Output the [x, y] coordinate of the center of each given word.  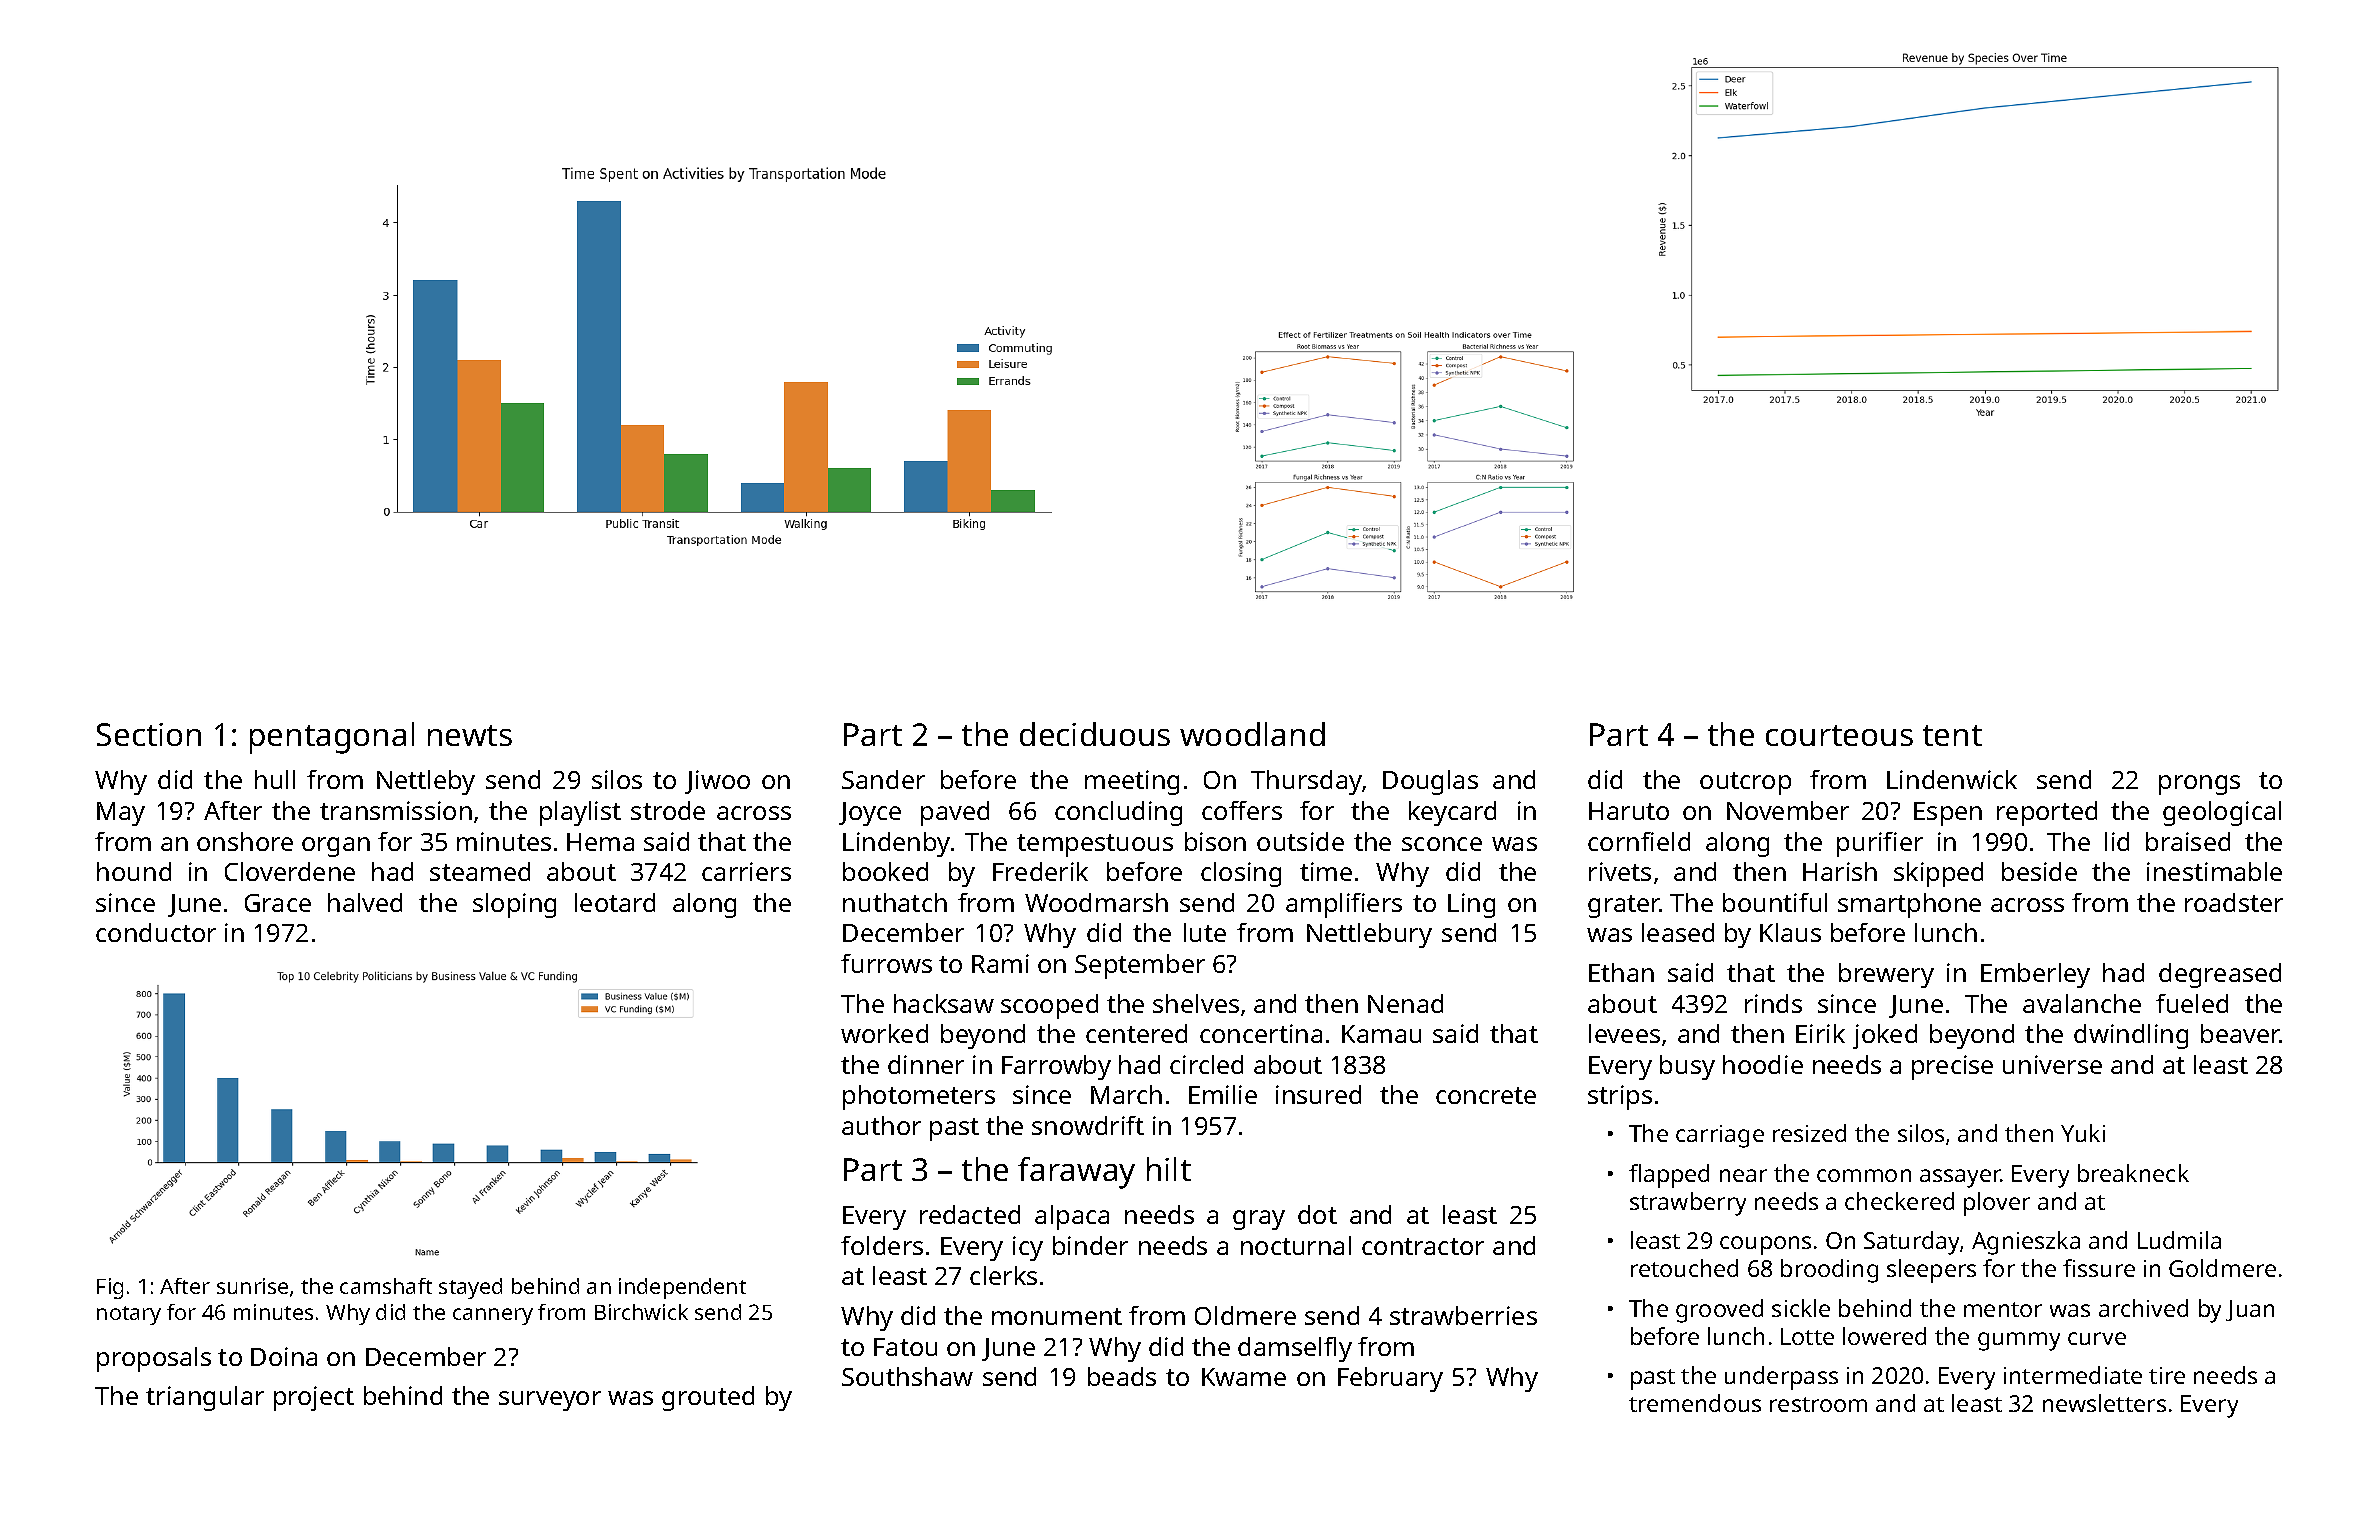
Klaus [1790, 932]
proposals [154, 1359]
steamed [480, 871]
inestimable [2214, 871]
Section [149, 734]
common [1864, 1175]
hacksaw [944, 1003]
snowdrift [1088, 1125]
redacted [970, 1214]
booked [885, 871]
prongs [2199, 785]
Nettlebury [1369, 935]
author [881, 1125]
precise [1952, 1067]
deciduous [1095, 734]
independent [682, 1288]
